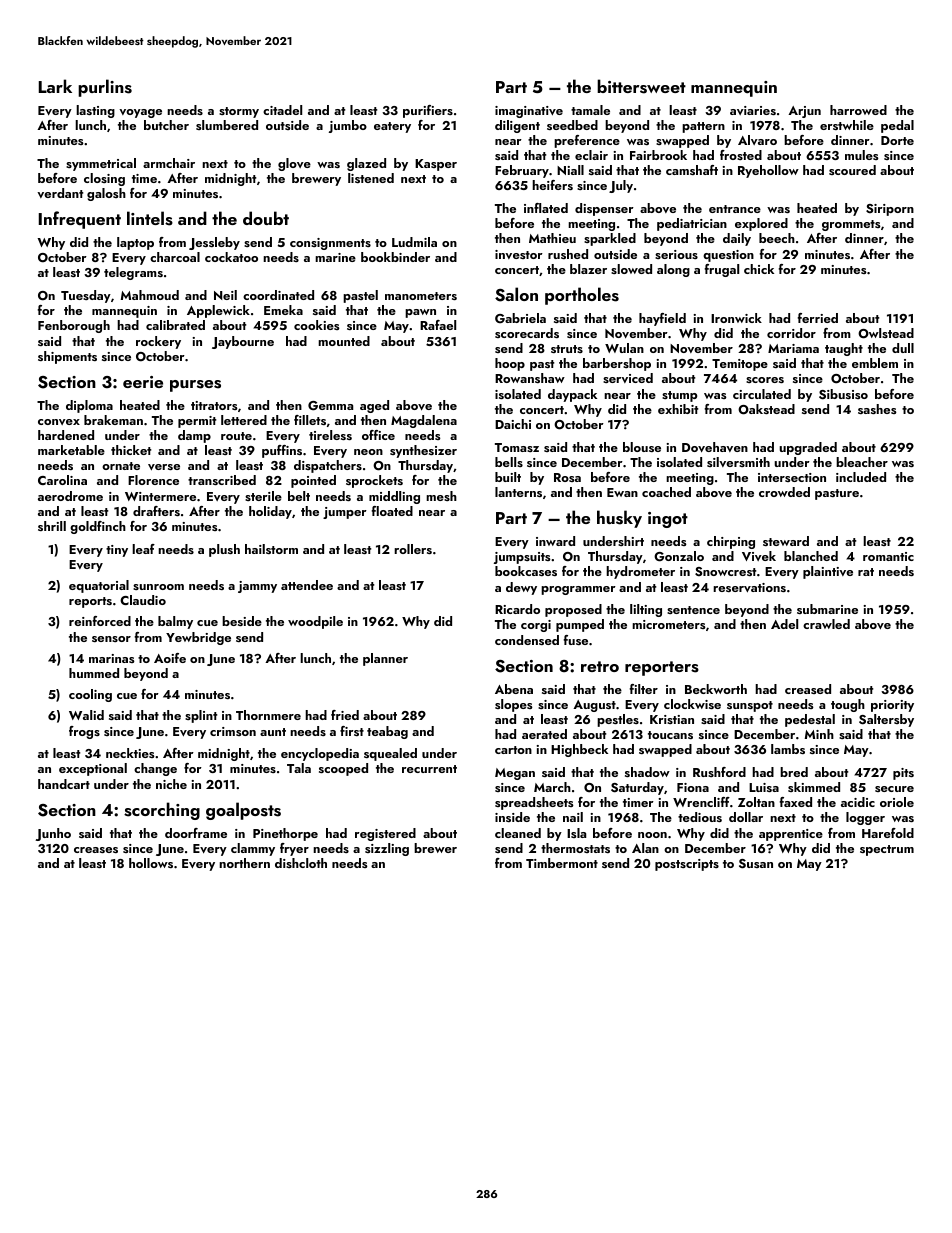  I want to click on Junho, so click(53, 834).
